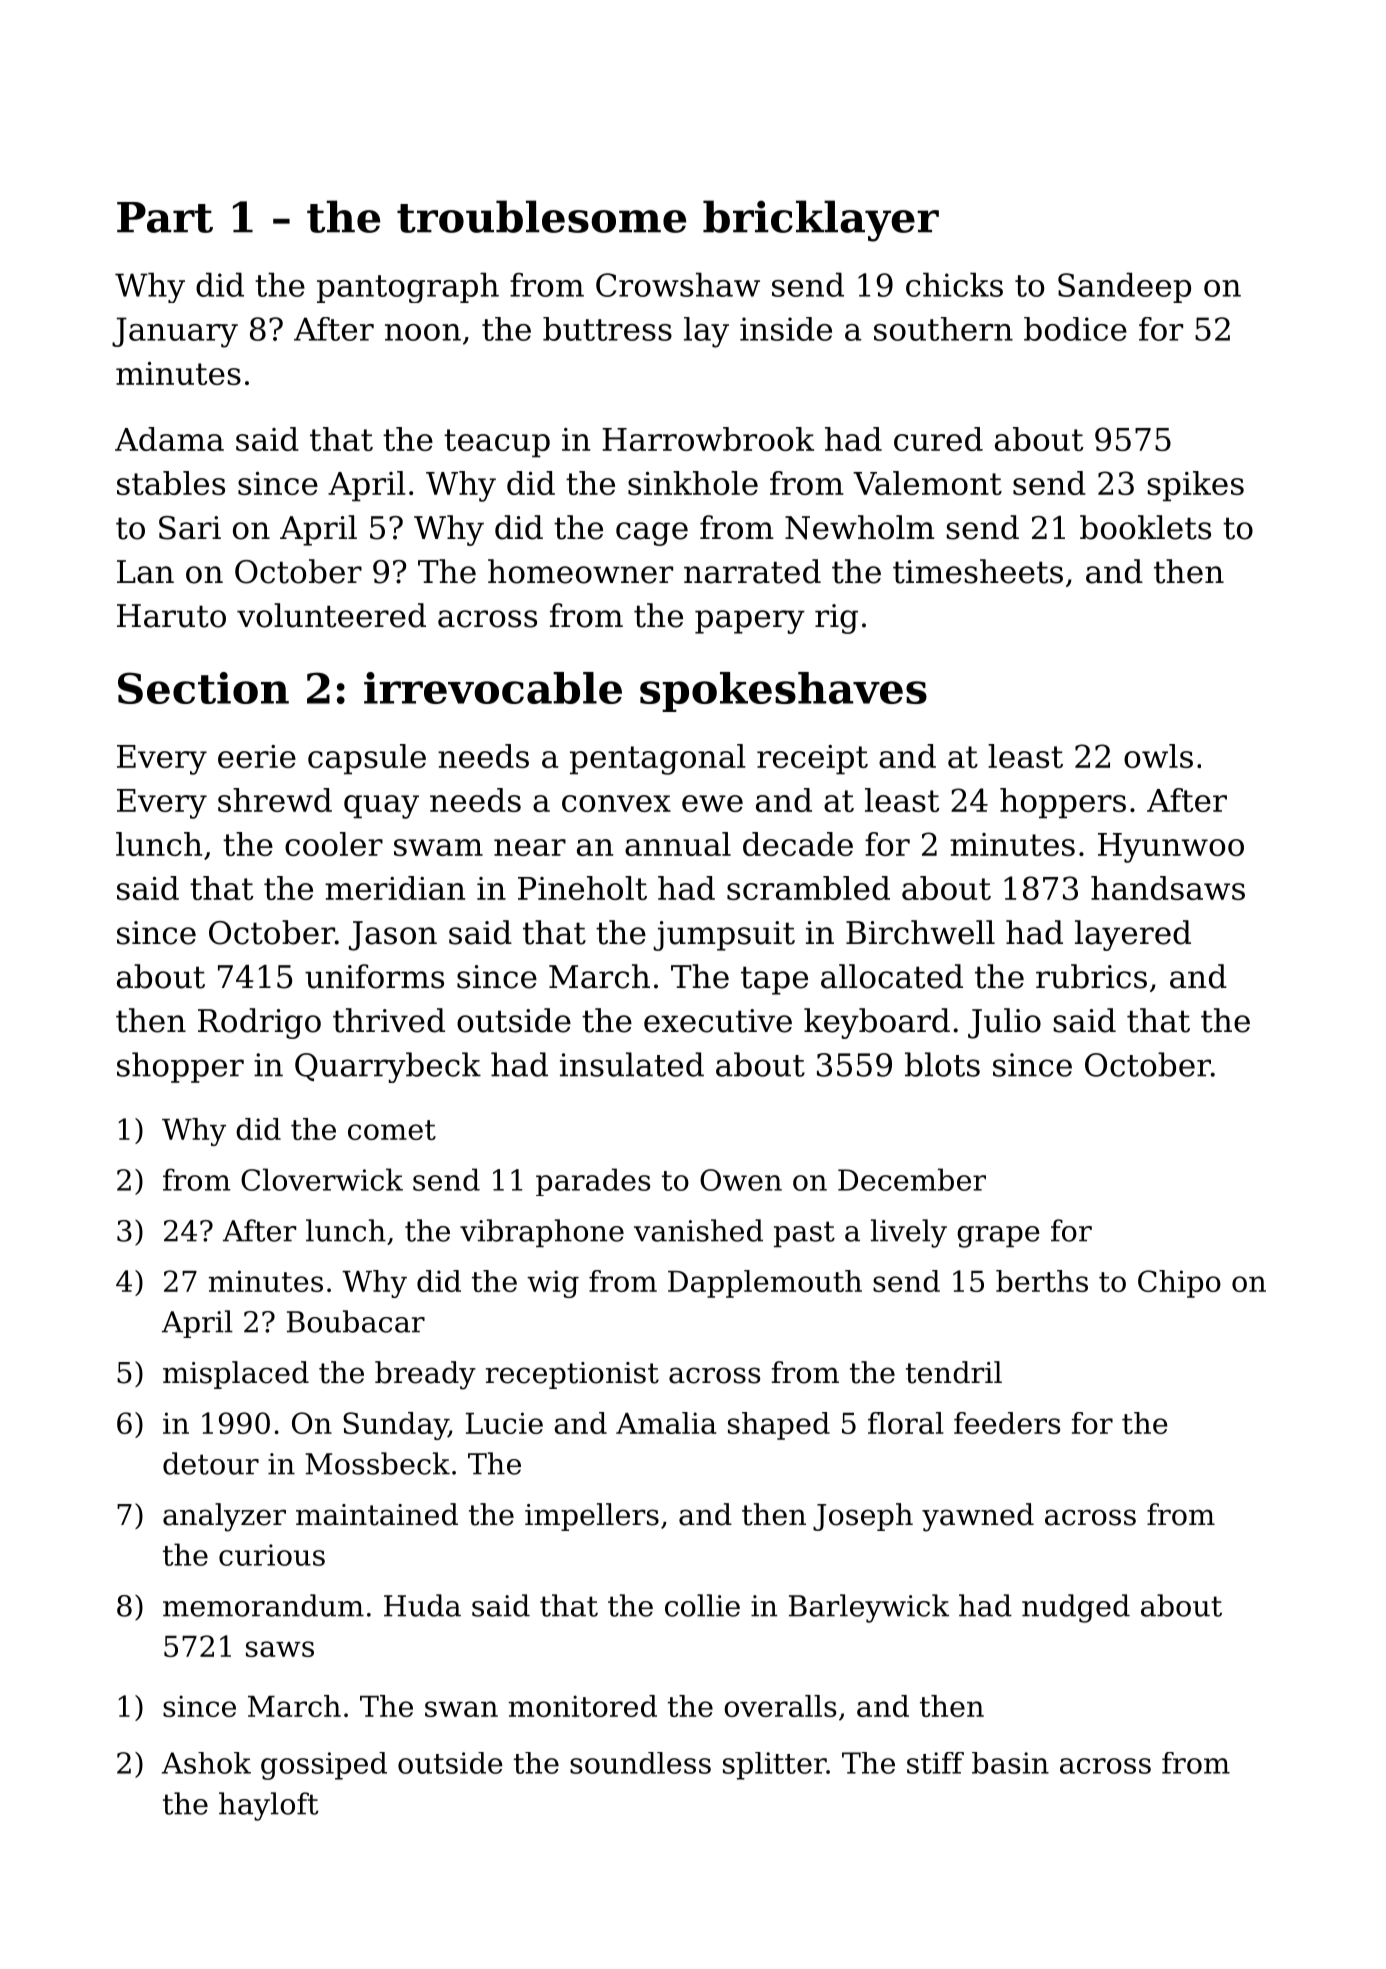 The height and width of the screenshot is (1969, 1386). I want to click on troublesome, so click(541, 216).
